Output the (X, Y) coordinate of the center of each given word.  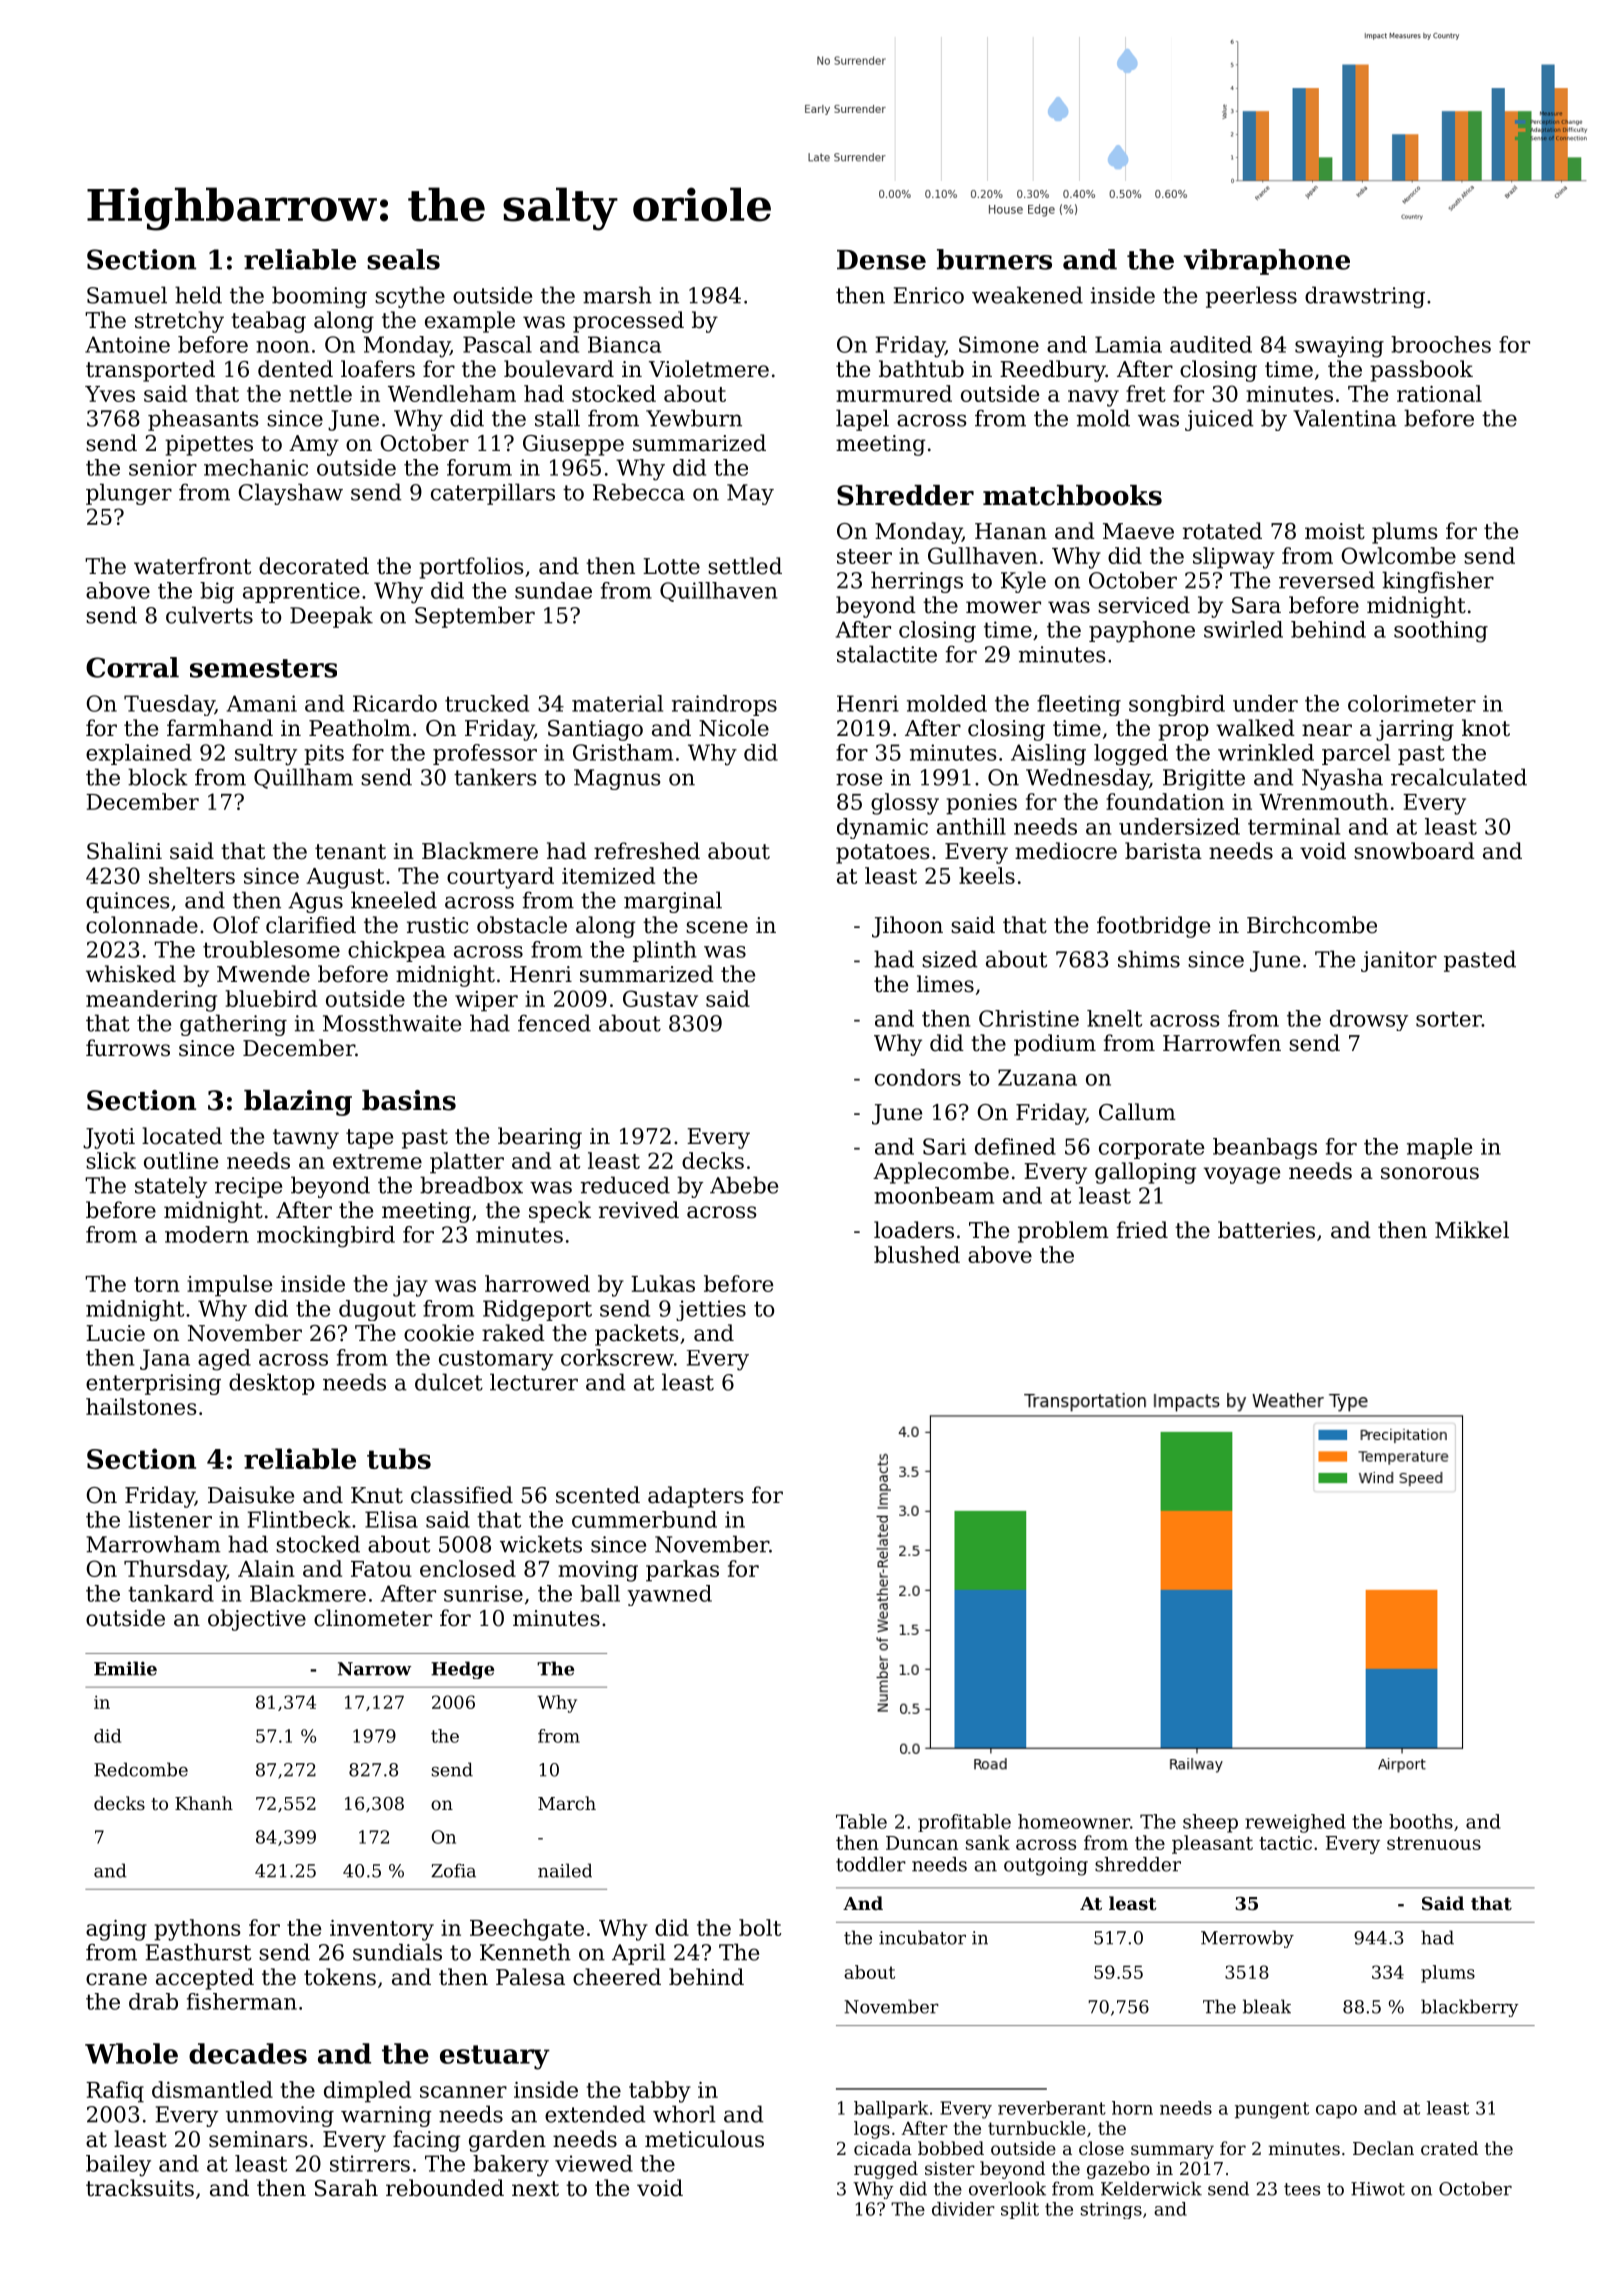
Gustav (660, 998)
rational (1439, 393)
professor (485, 754)
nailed (565, 1870)
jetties (711, 1310)
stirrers (370, 2163)
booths (1421, 1821)
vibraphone (1267, 262)
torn (157, 1284)
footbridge (1153, 927)
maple (1440, 1148)
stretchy (179, 322)
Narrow (374, 1669)
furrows (128, 1048)
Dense (881, 260)
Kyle (1023, 582)
